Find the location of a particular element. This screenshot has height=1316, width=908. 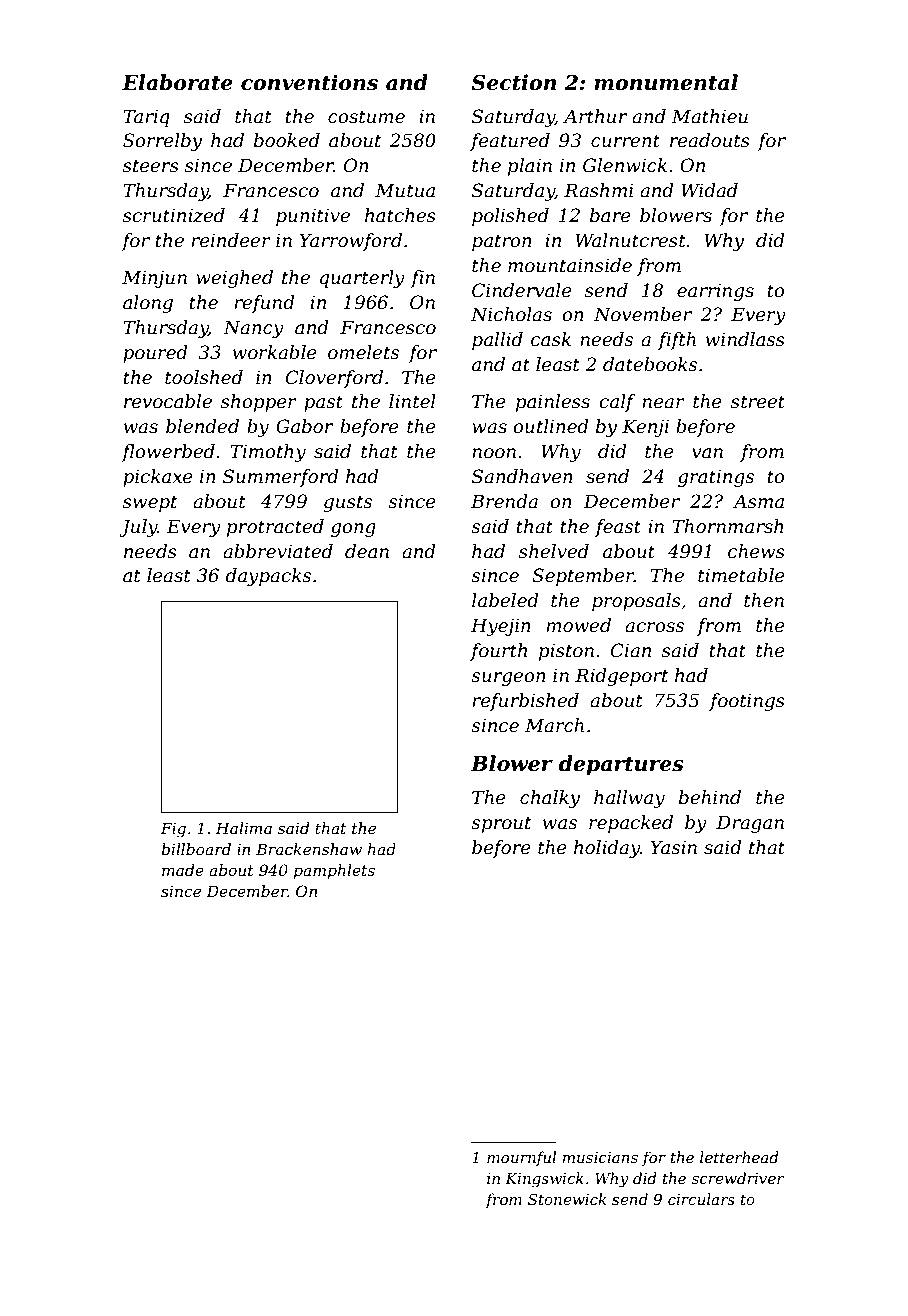

surgeon is located at coordinates (508, 679).
